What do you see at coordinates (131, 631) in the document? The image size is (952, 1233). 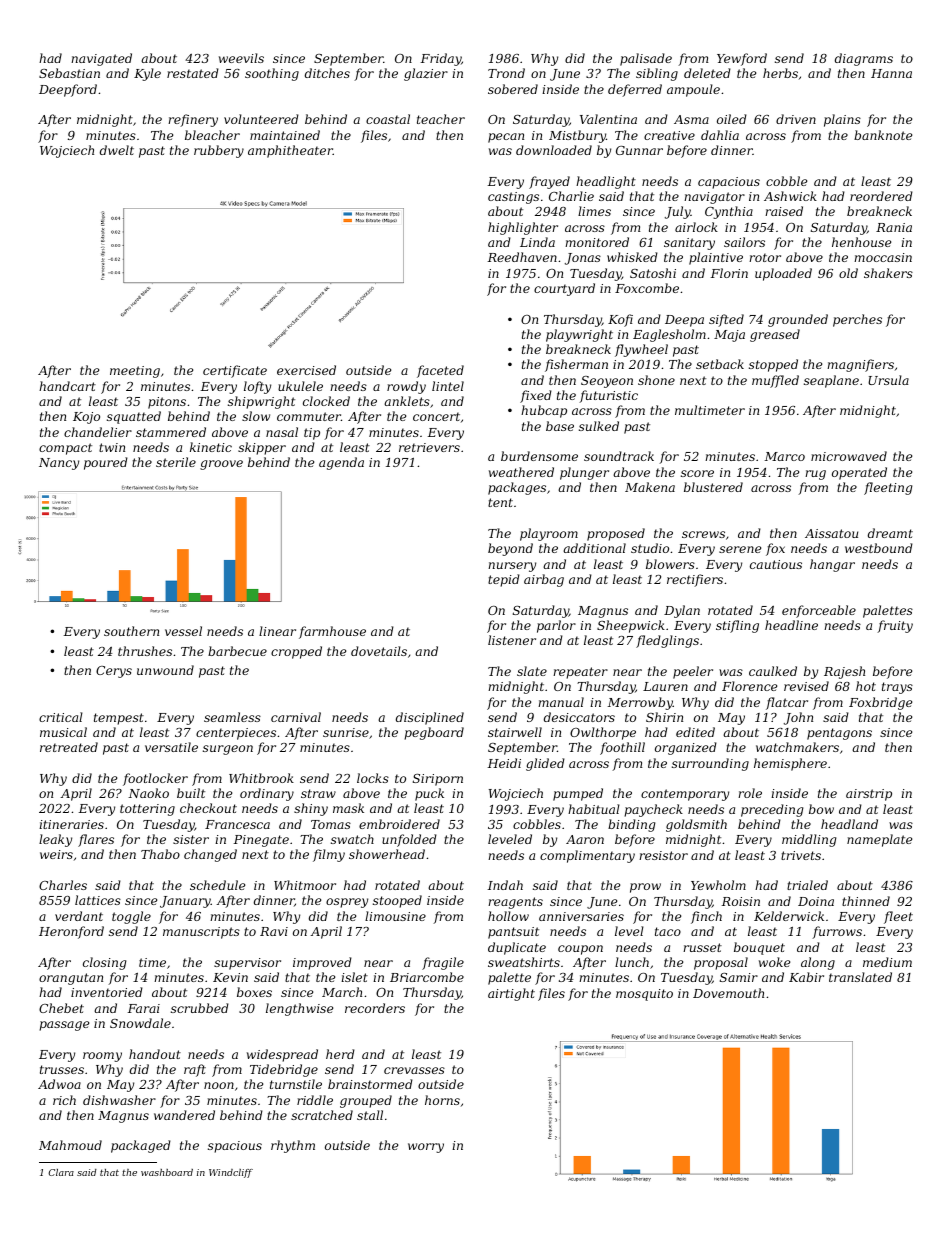 I see `southern` at bounding box center [131, 631].
